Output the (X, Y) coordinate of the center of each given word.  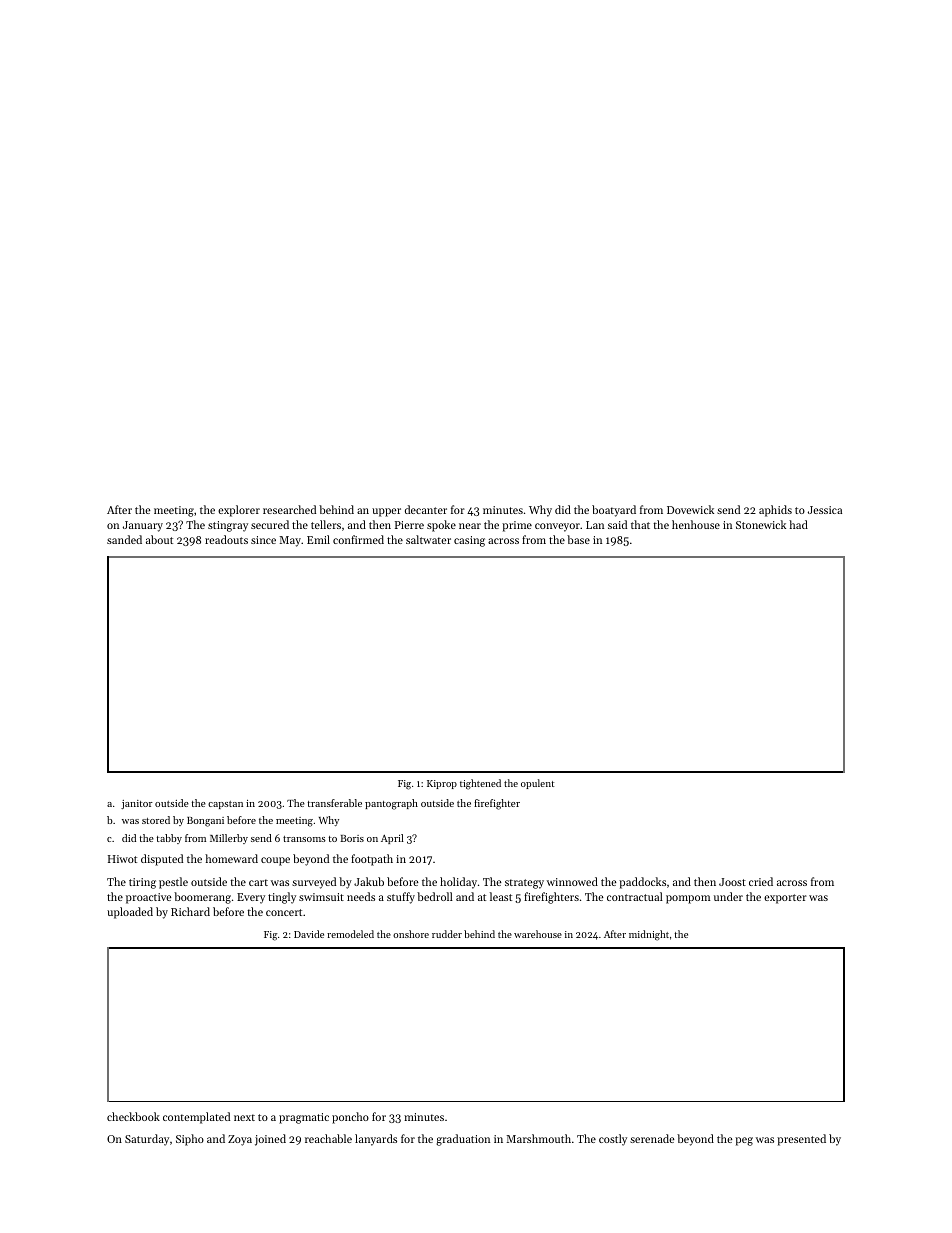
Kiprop (442, 784)
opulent (537, 784)
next (244, 1117)
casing (469, 541)
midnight (649, 935)
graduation (463, 1140)
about (159, 539)
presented (801, 1140)
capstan (225, 805)
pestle (173, 883)
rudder (447, 934)
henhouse (696, 524)
